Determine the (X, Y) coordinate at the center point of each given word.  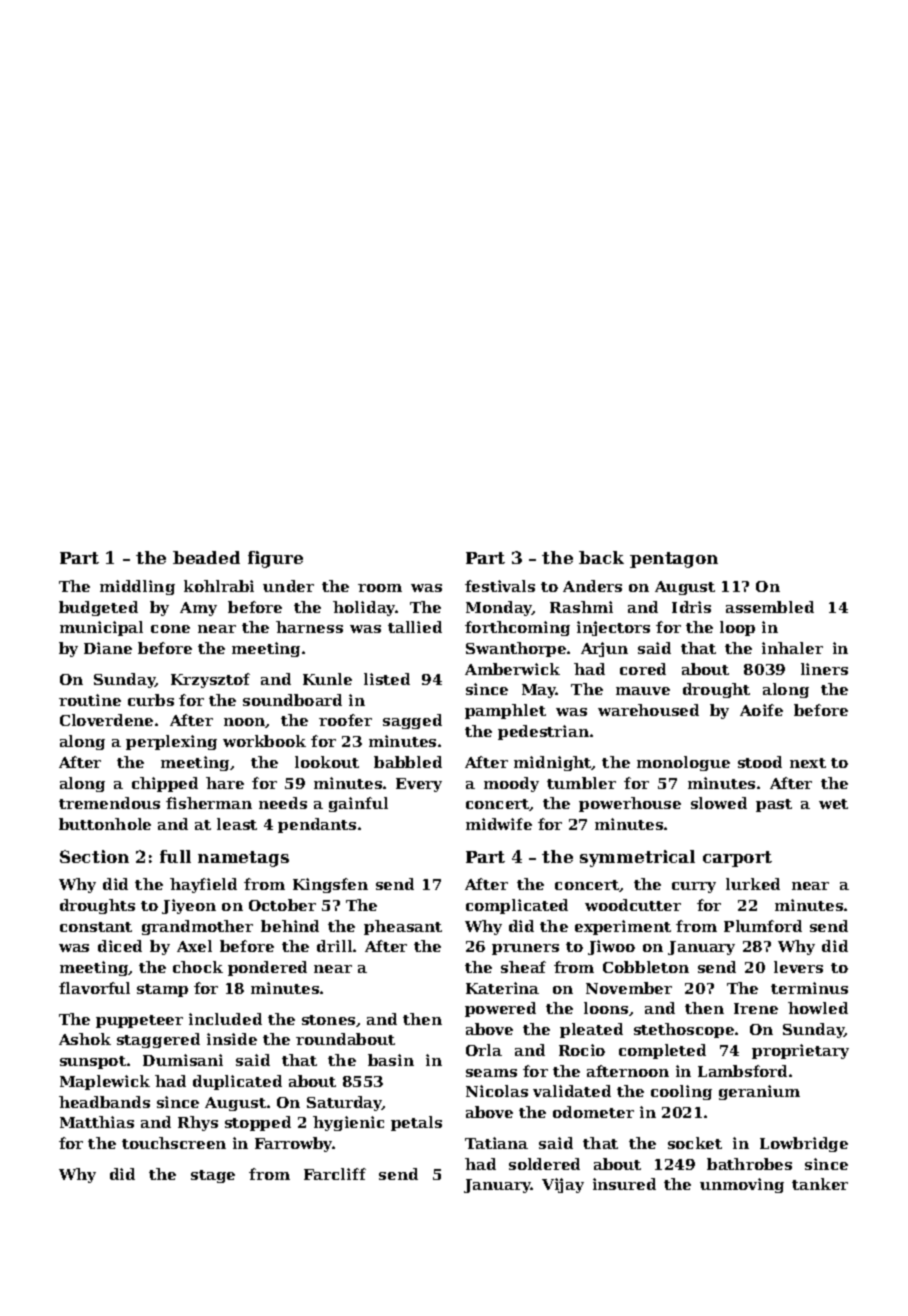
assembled (770, 607)
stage (213, 1176)
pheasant (403, 927)
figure (275, 559)
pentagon (674, 560)
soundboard (292, 700)
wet (833, 804)
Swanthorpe (516, 649)
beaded (206, 557)
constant (96, 927)
